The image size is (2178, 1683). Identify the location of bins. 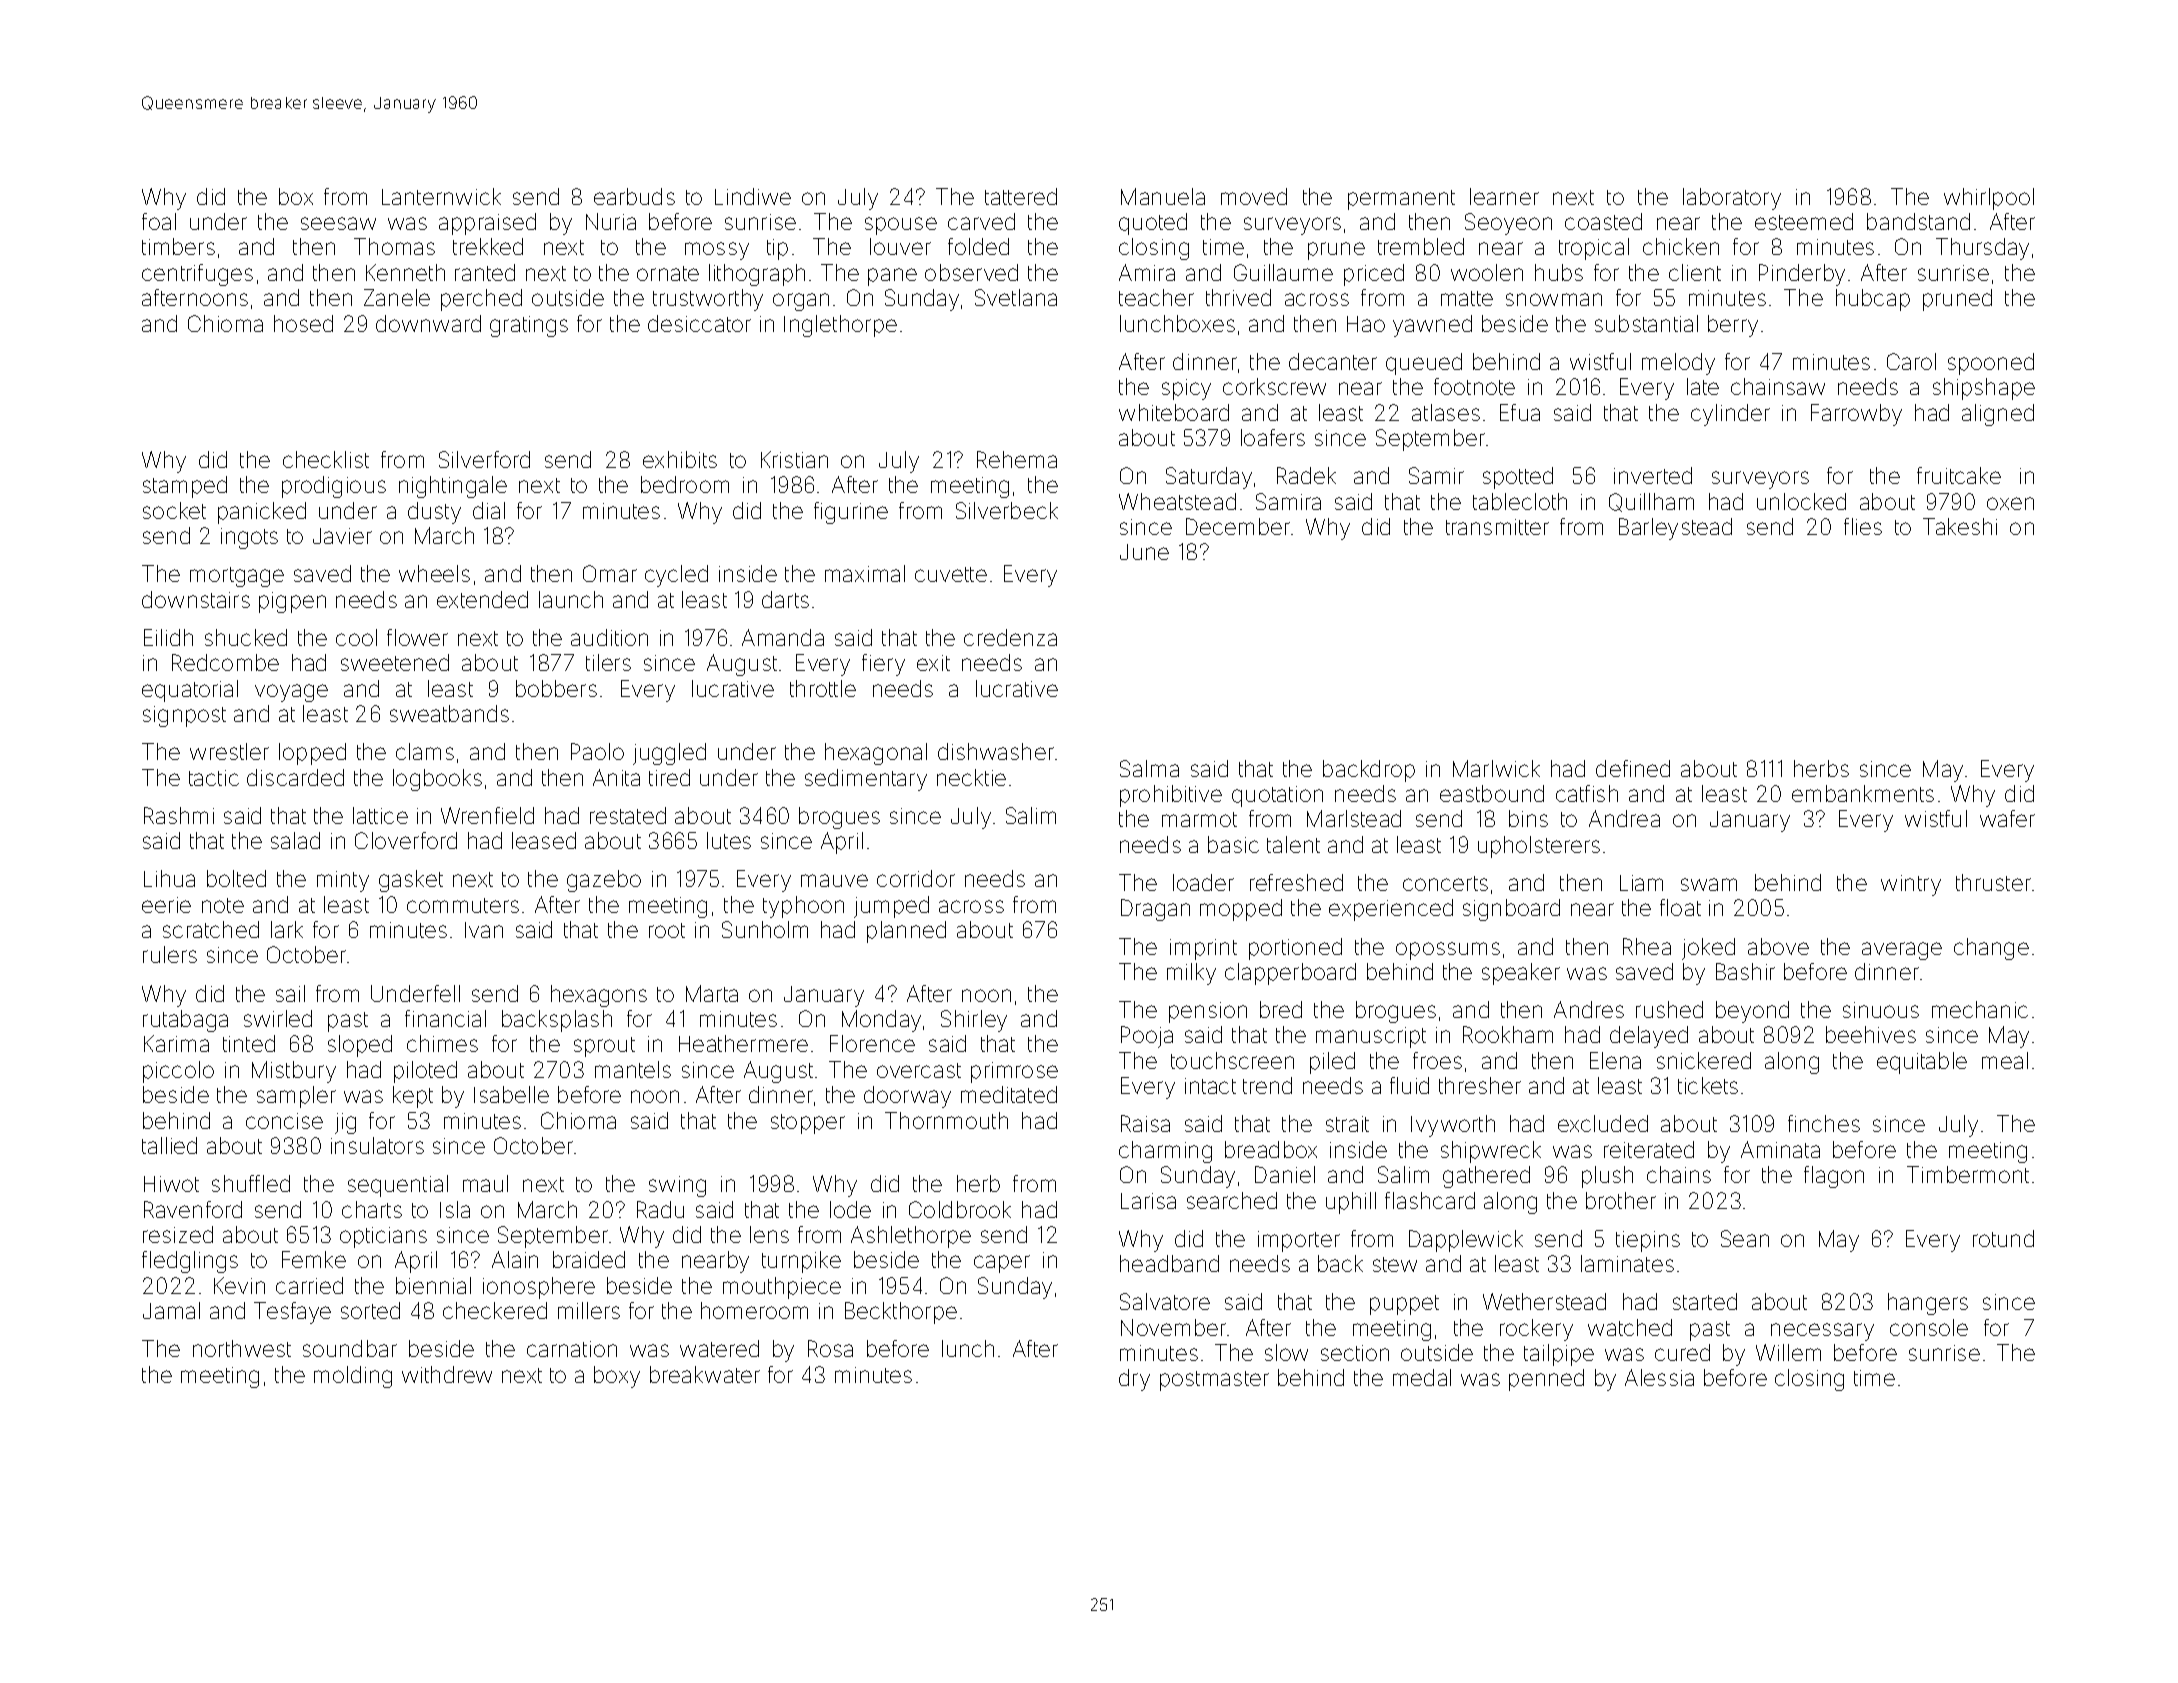
(1528, 818).
